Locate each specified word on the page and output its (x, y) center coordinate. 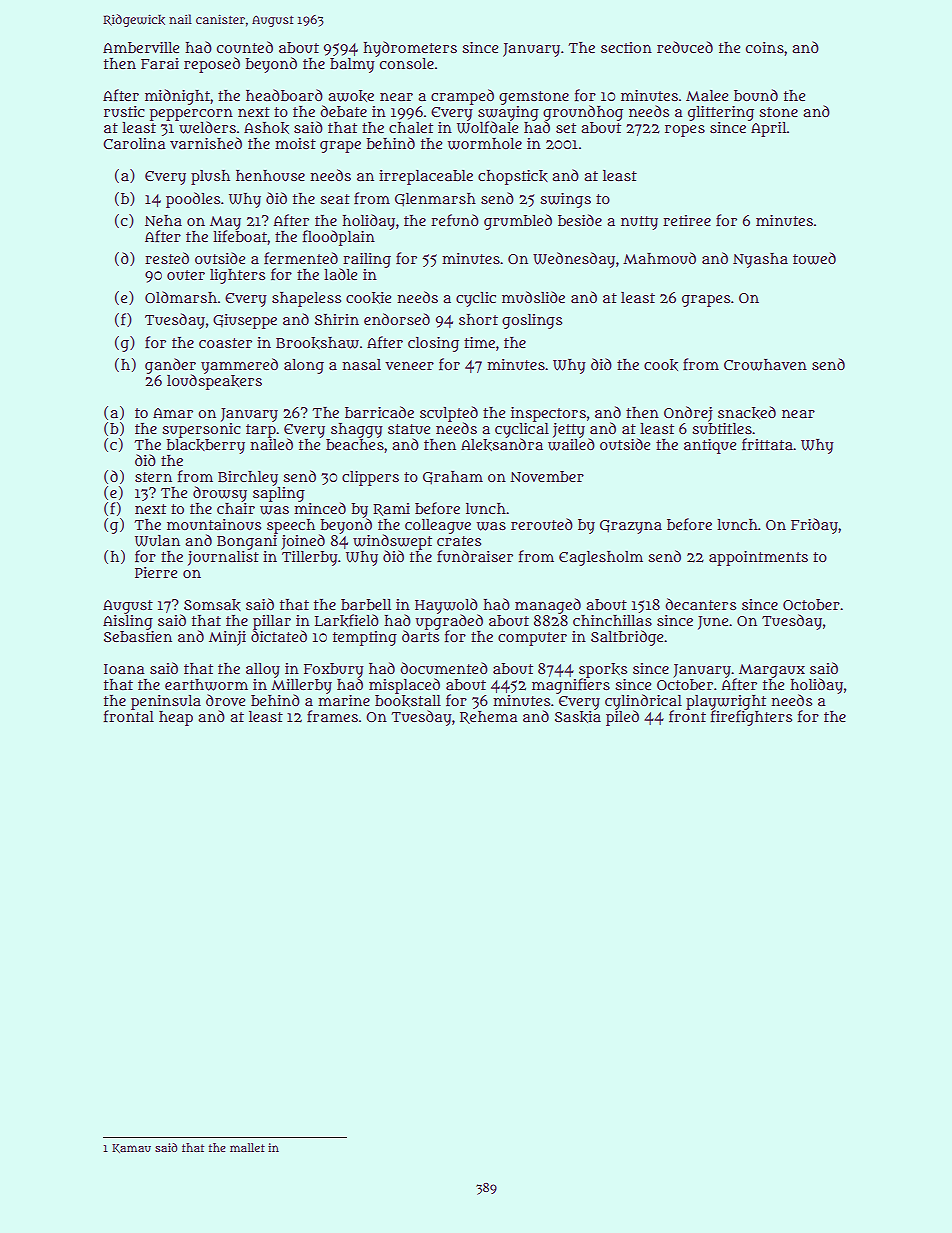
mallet (247, 1147)
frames (332, 716)
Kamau (131, 1148)
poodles (193, 200)
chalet (411, 127)
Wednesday (574, 260)
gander (170, 366)
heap (176, 718)
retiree (687, 220)
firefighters (751, 718)
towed (814, 258)
